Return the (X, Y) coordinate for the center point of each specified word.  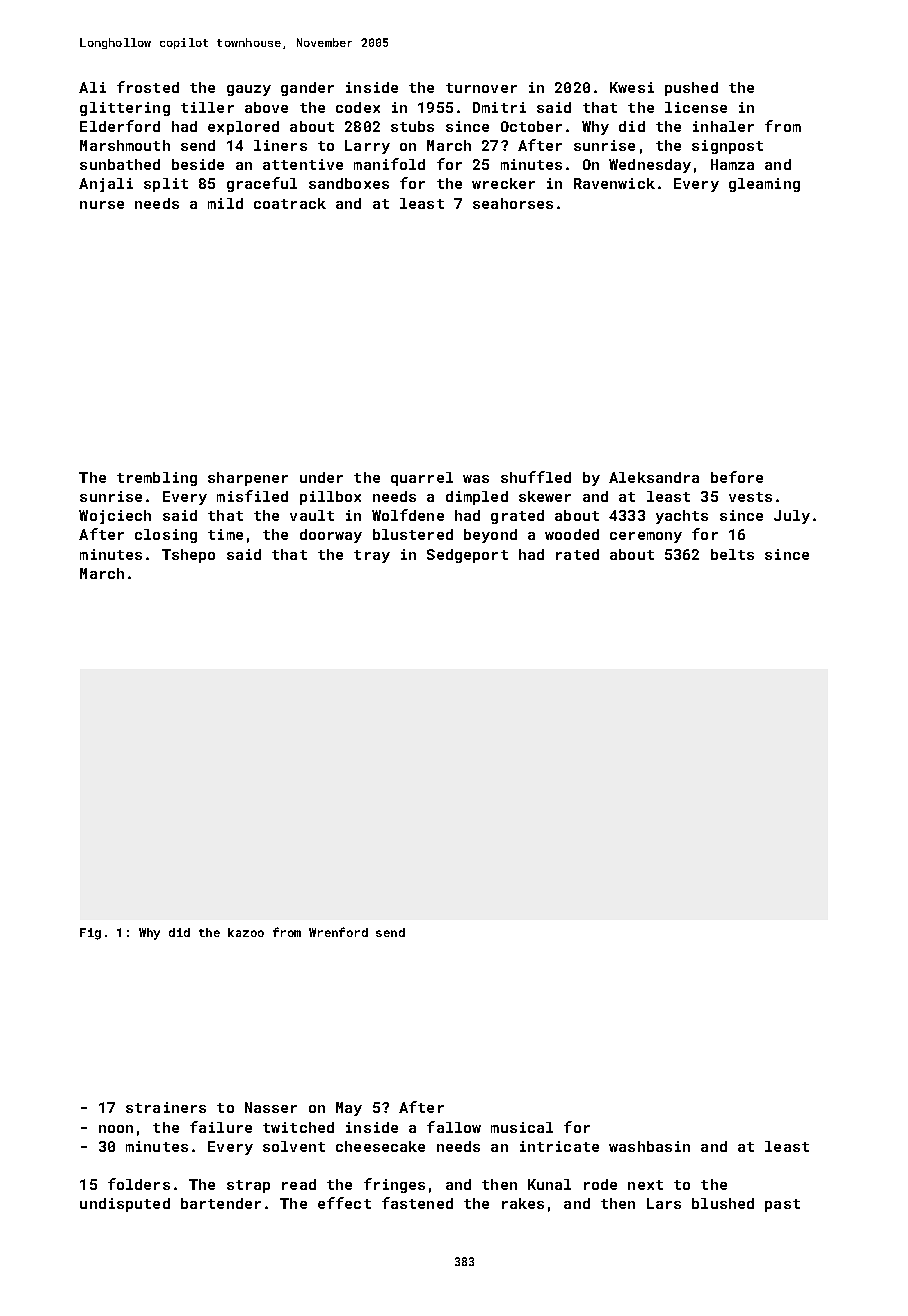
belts (732, 554)
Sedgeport (467, 556)
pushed (691, 89)
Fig (90, 934)
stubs (412, 126)
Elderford (120, 126)
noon (116, 1129)
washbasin (649, 1146)
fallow (454, 1127)
